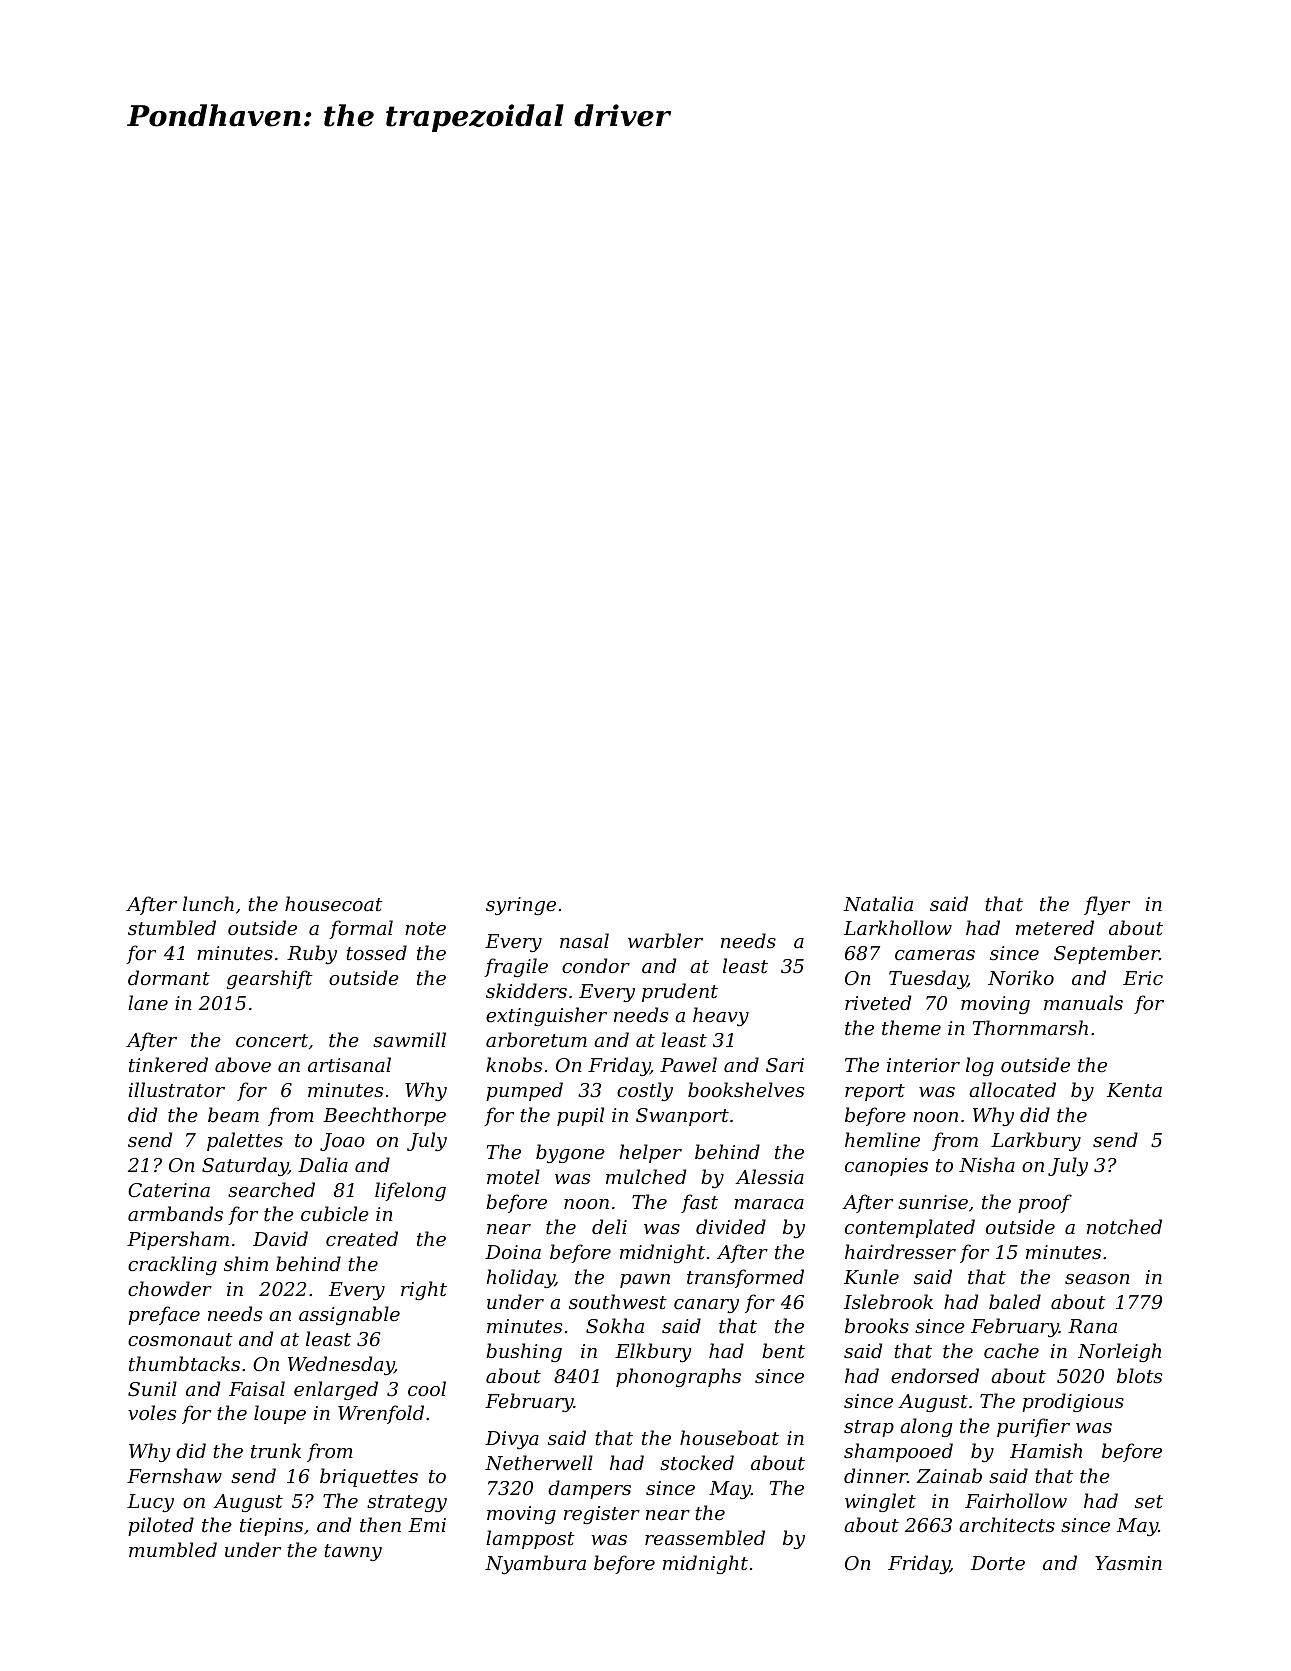 This document has width=1291, height=1671. What do you see at coordinates (678, 1377) in the document?
I see `phonographs` at bounding box center [678, 1377].
